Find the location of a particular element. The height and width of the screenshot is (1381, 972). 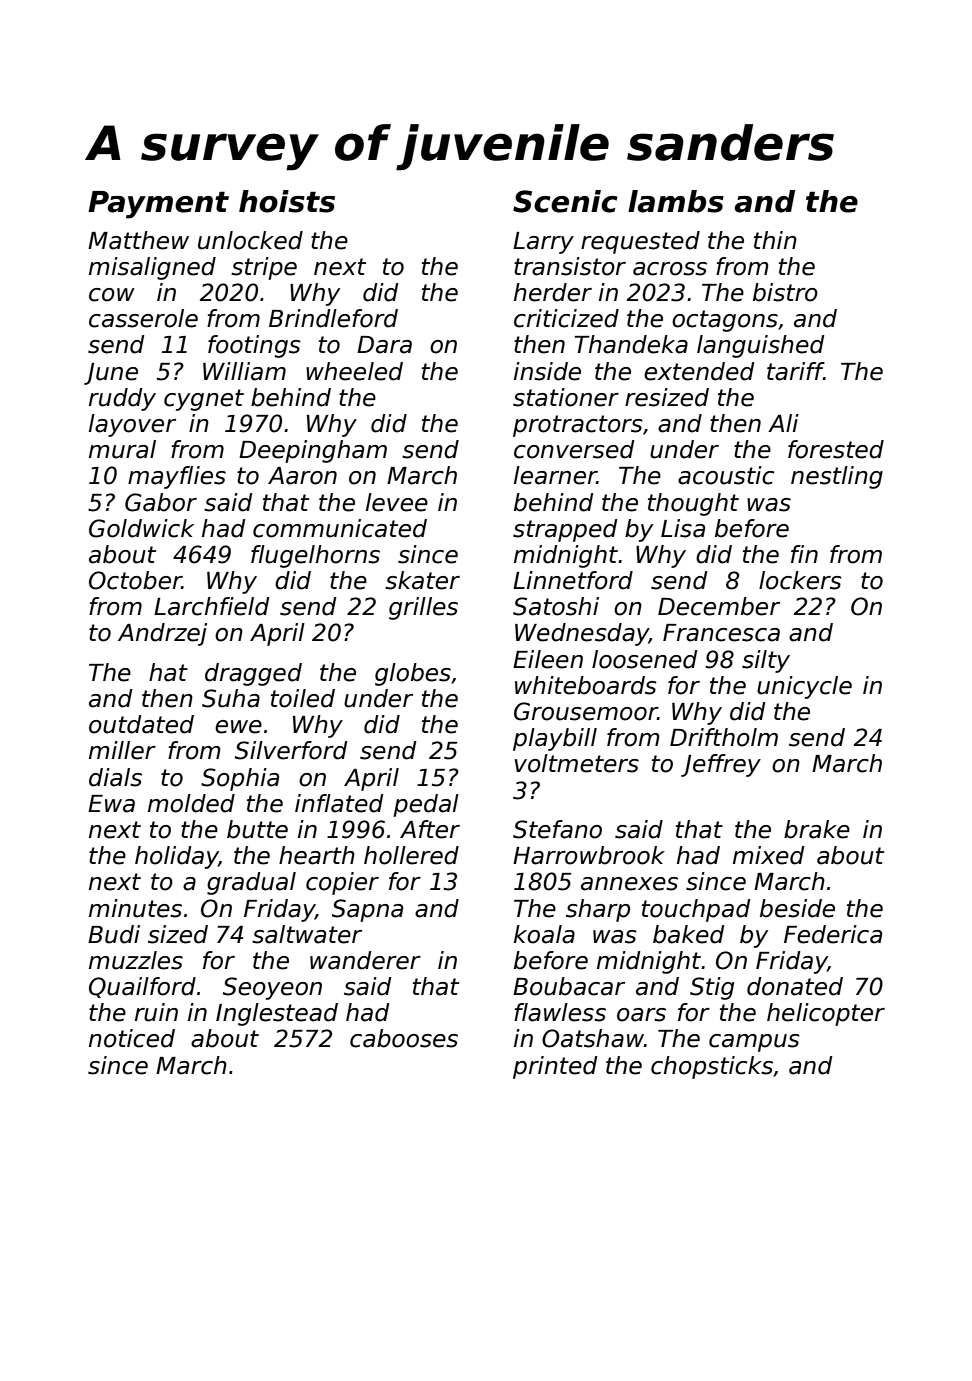

lambs is located at coordinates (676, 201).
